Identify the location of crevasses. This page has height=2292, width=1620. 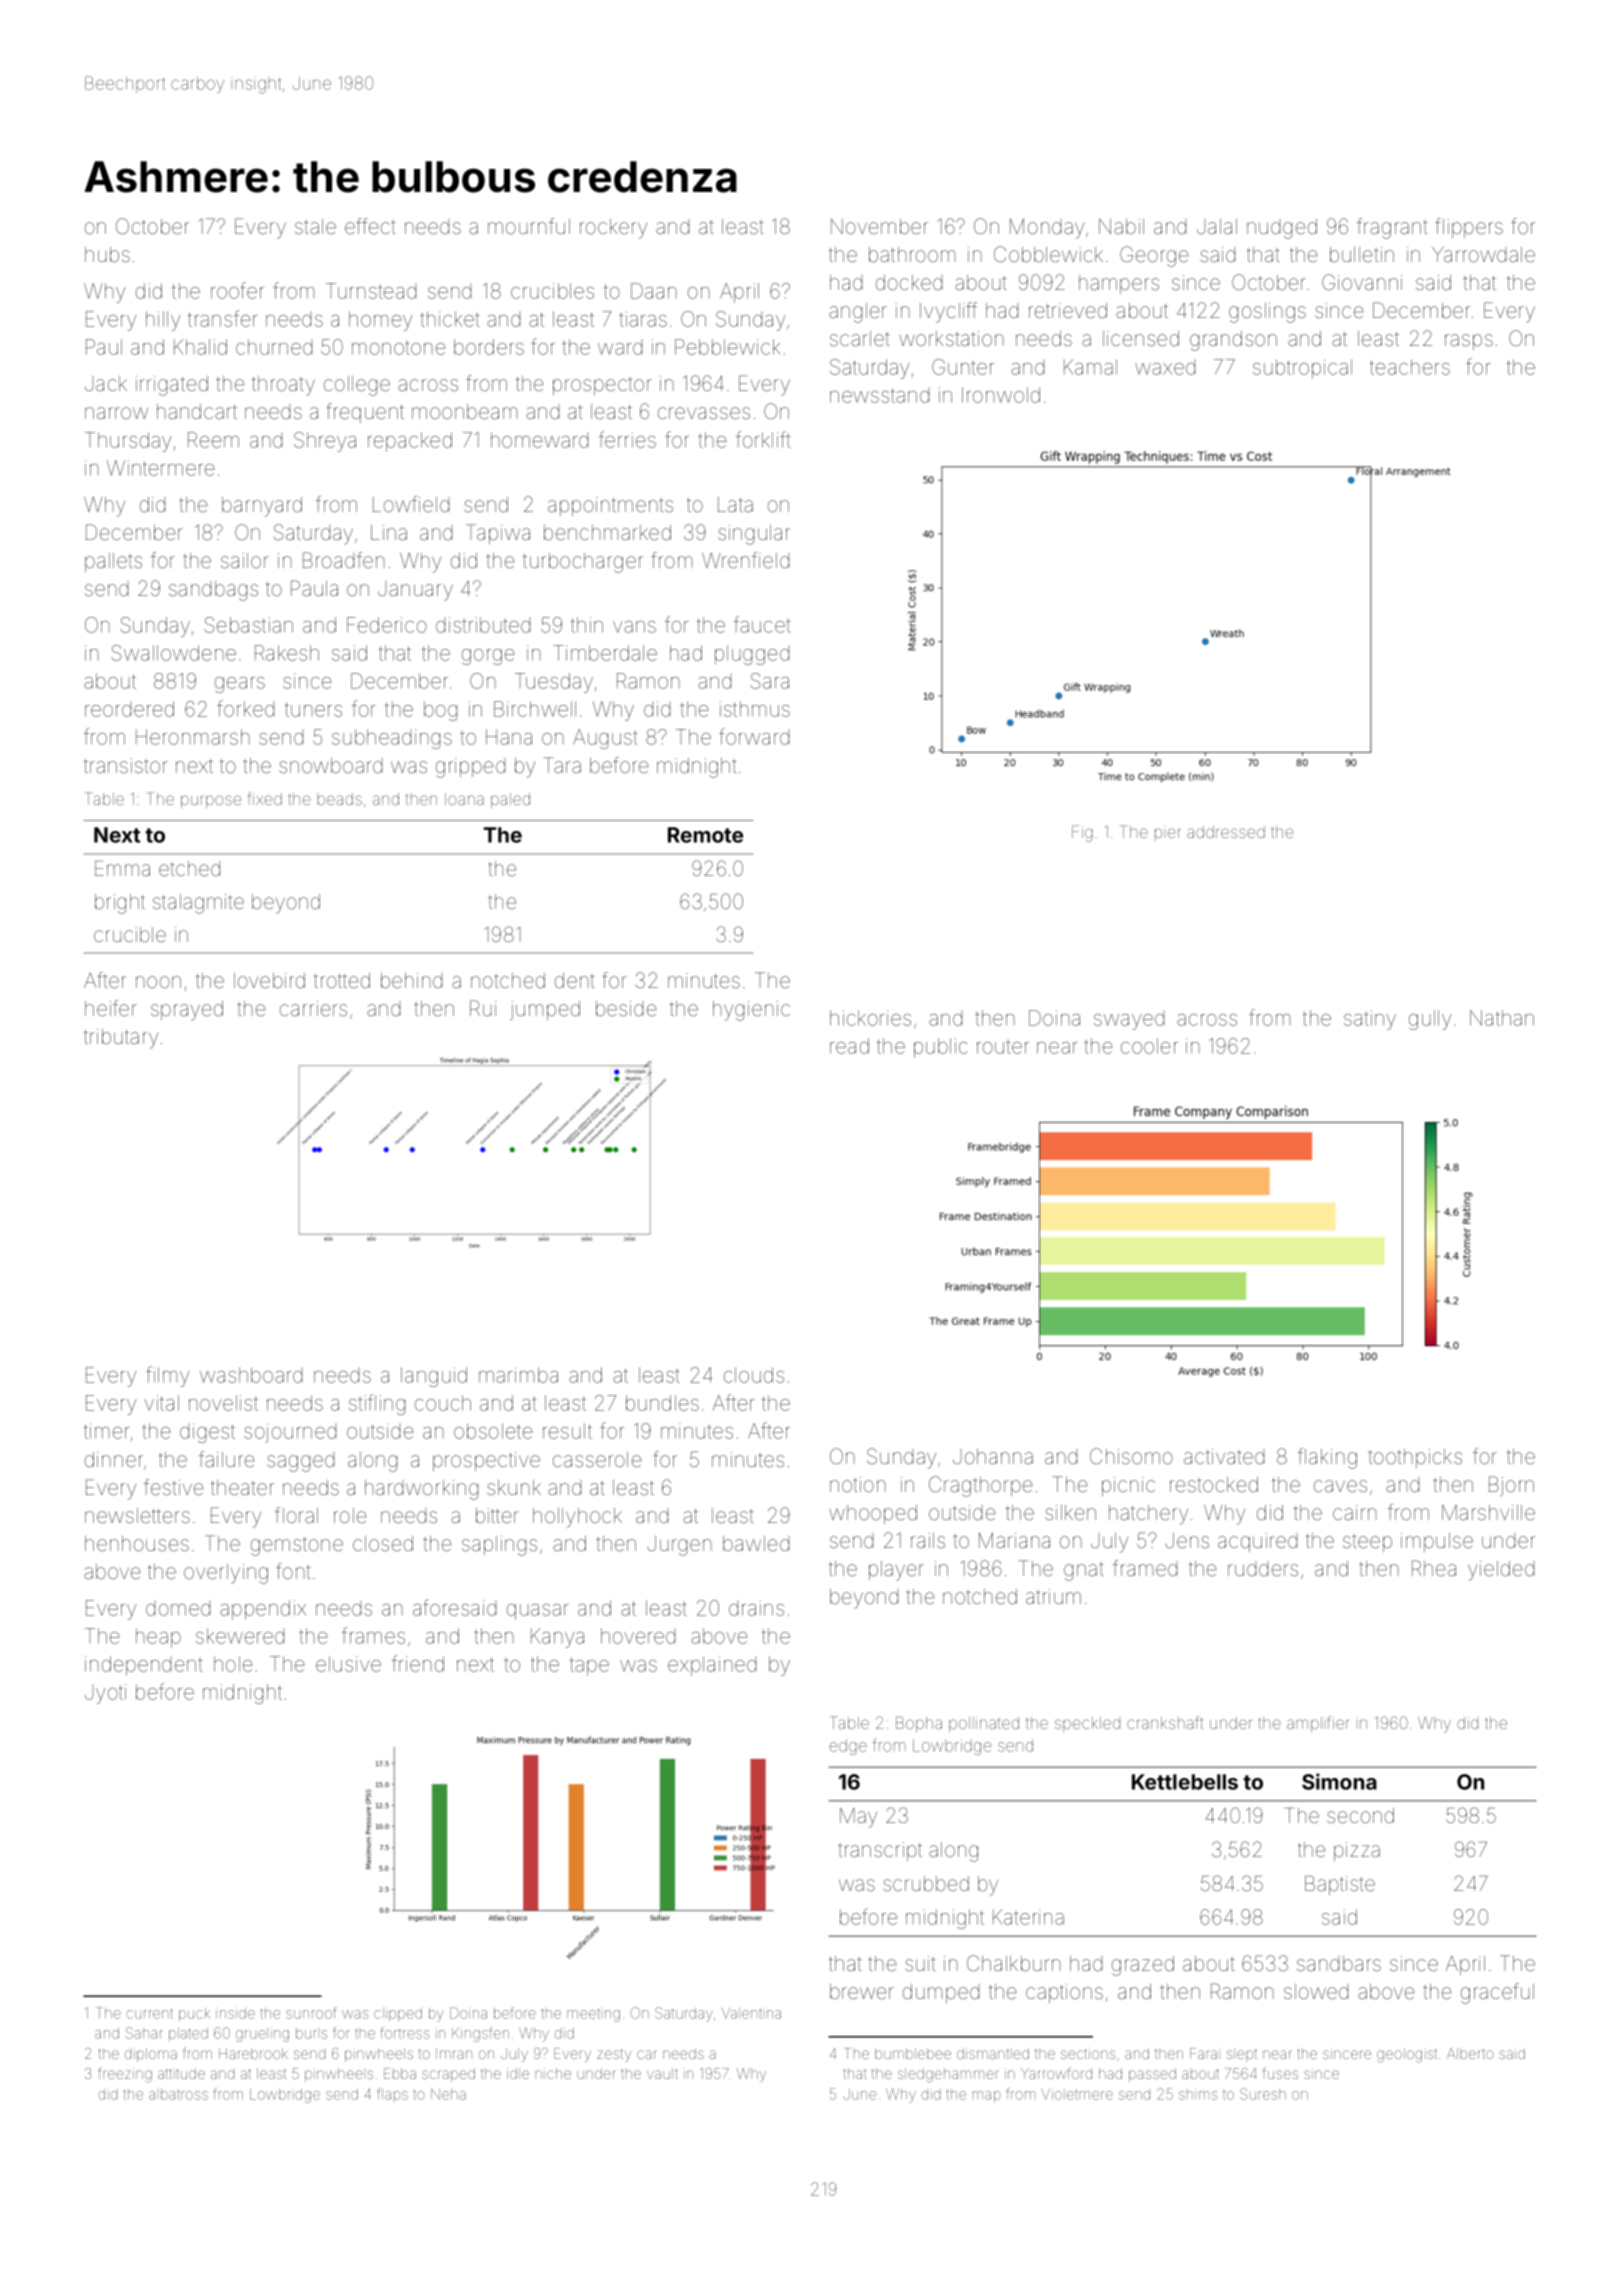
(704, 413).
